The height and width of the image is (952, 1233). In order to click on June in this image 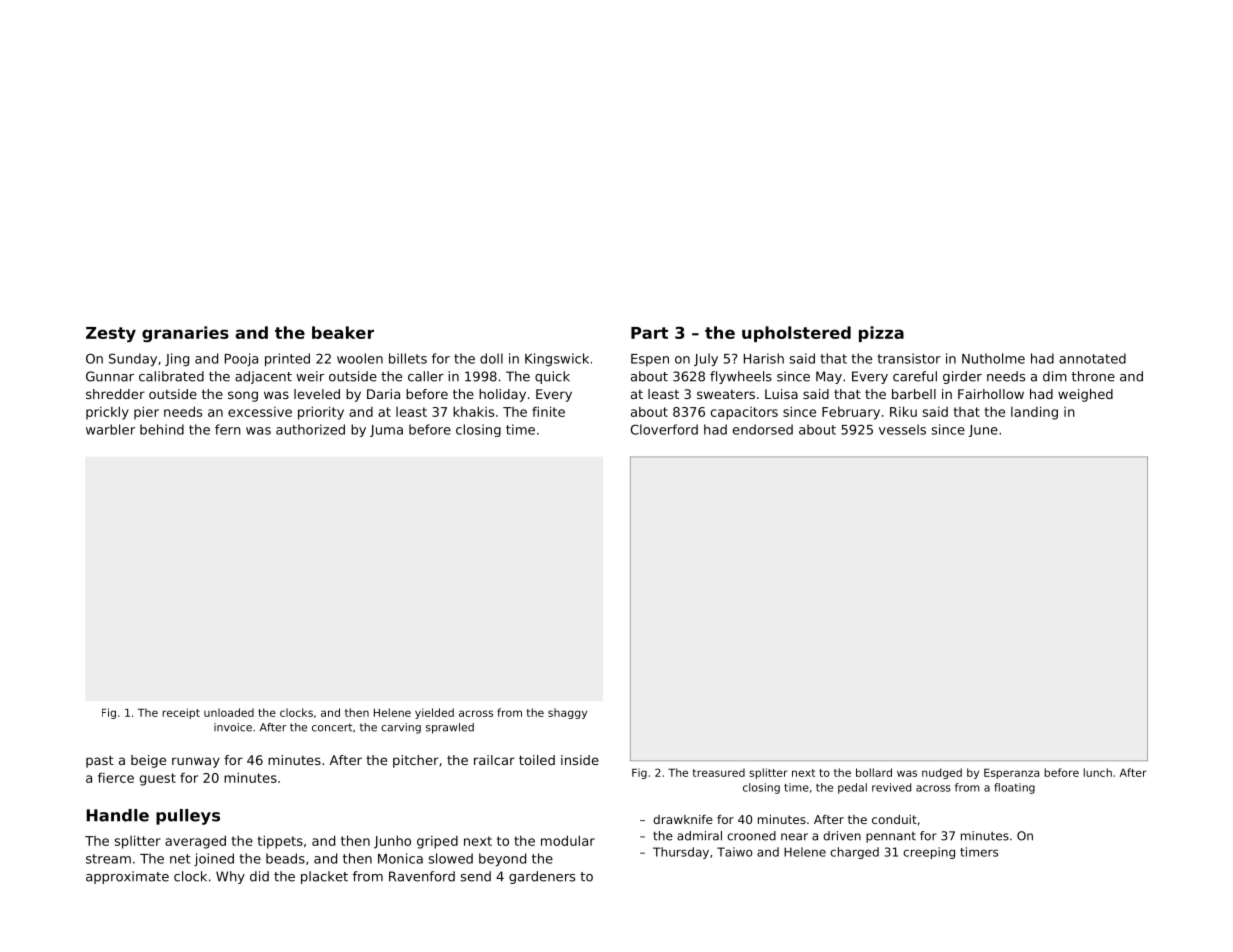, I will do `click(983, 431)`.
